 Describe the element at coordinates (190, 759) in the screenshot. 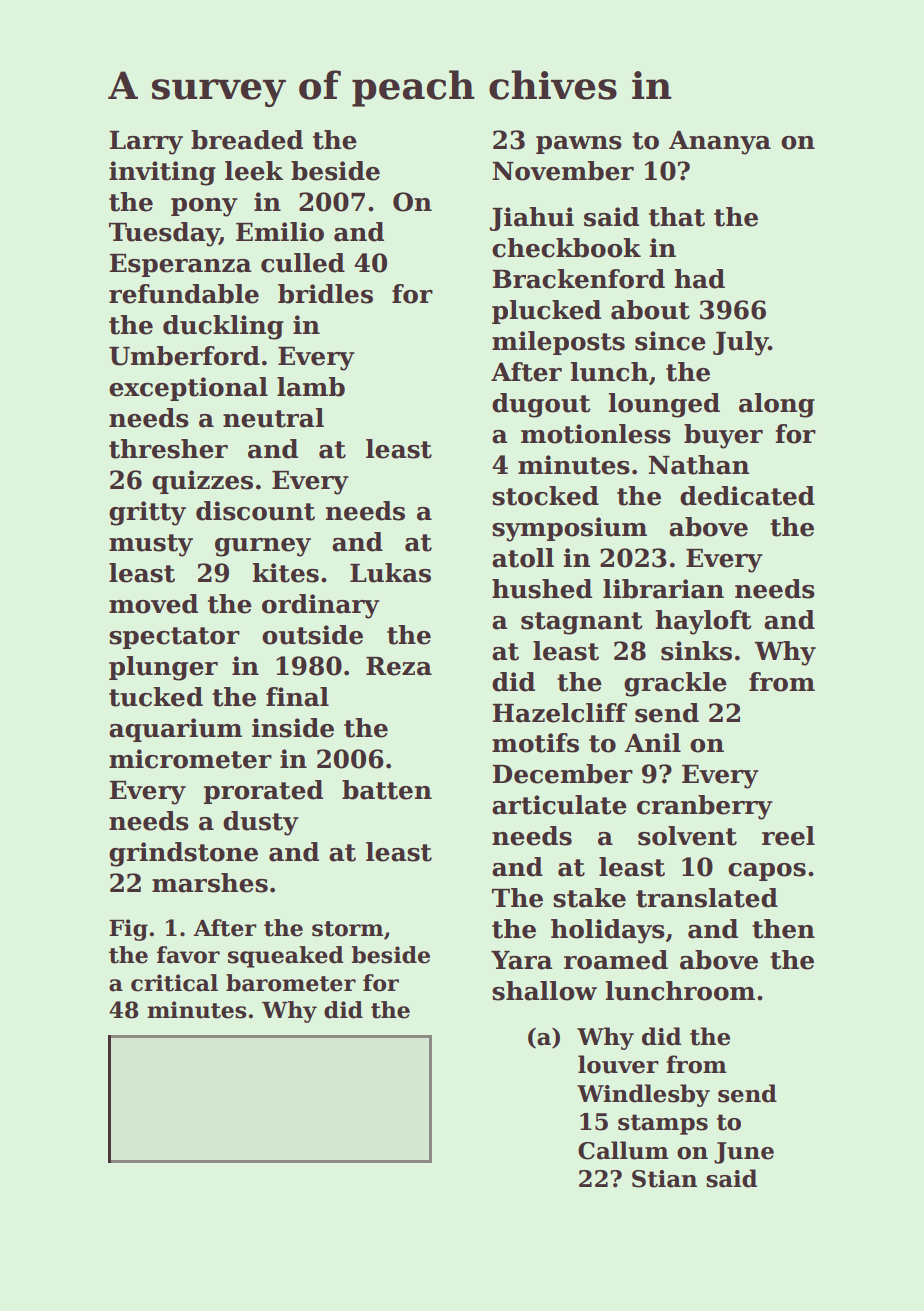

I see `micrometer` at that location.
